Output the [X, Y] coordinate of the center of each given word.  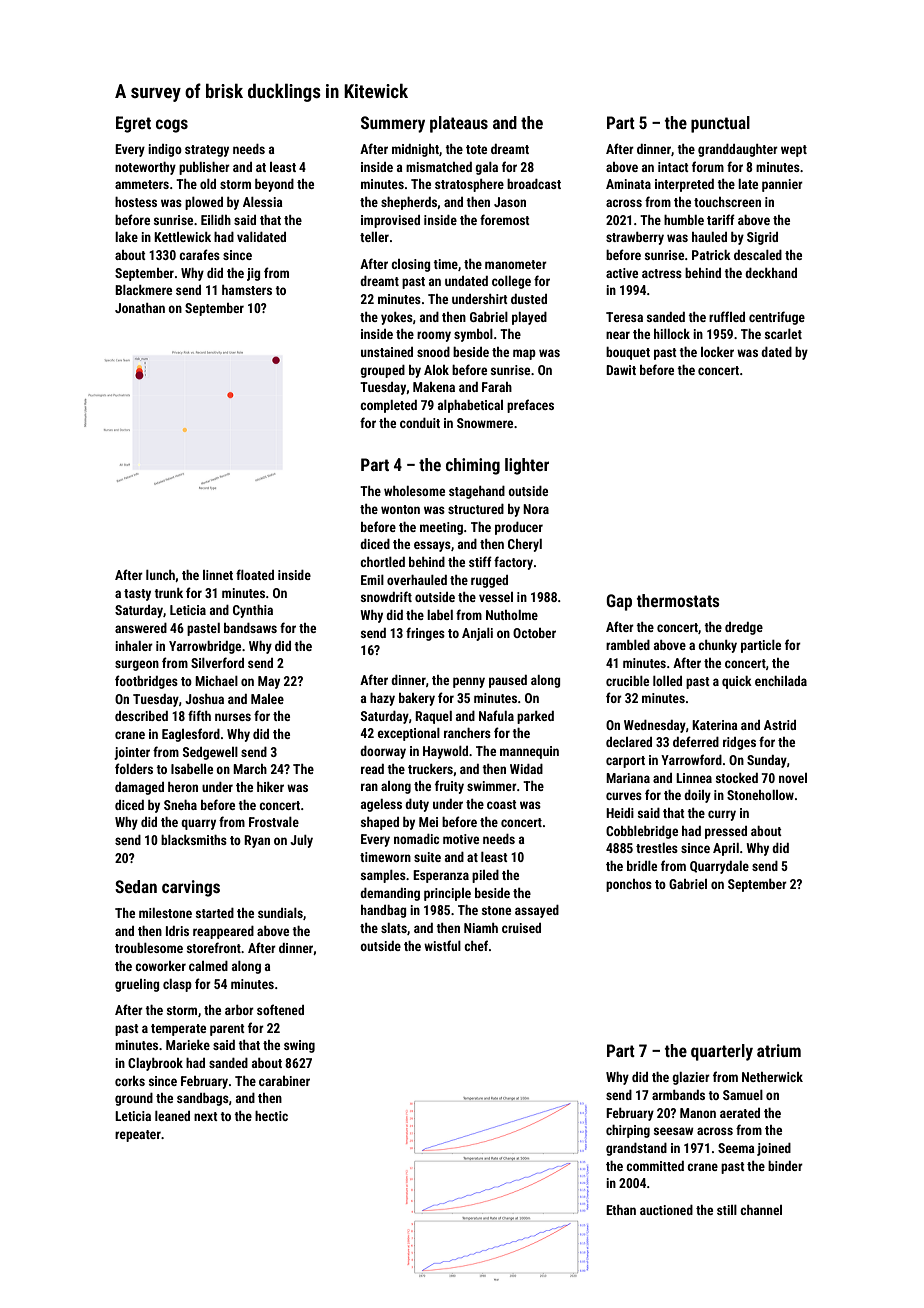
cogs [172, 126]
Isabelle [192, 769]
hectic [271, 1116]
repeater [138, 1136]
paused [508, 681]
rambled [628, 645]
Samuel [743, 1095]
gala [486, 168]
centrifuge [777, 318]
